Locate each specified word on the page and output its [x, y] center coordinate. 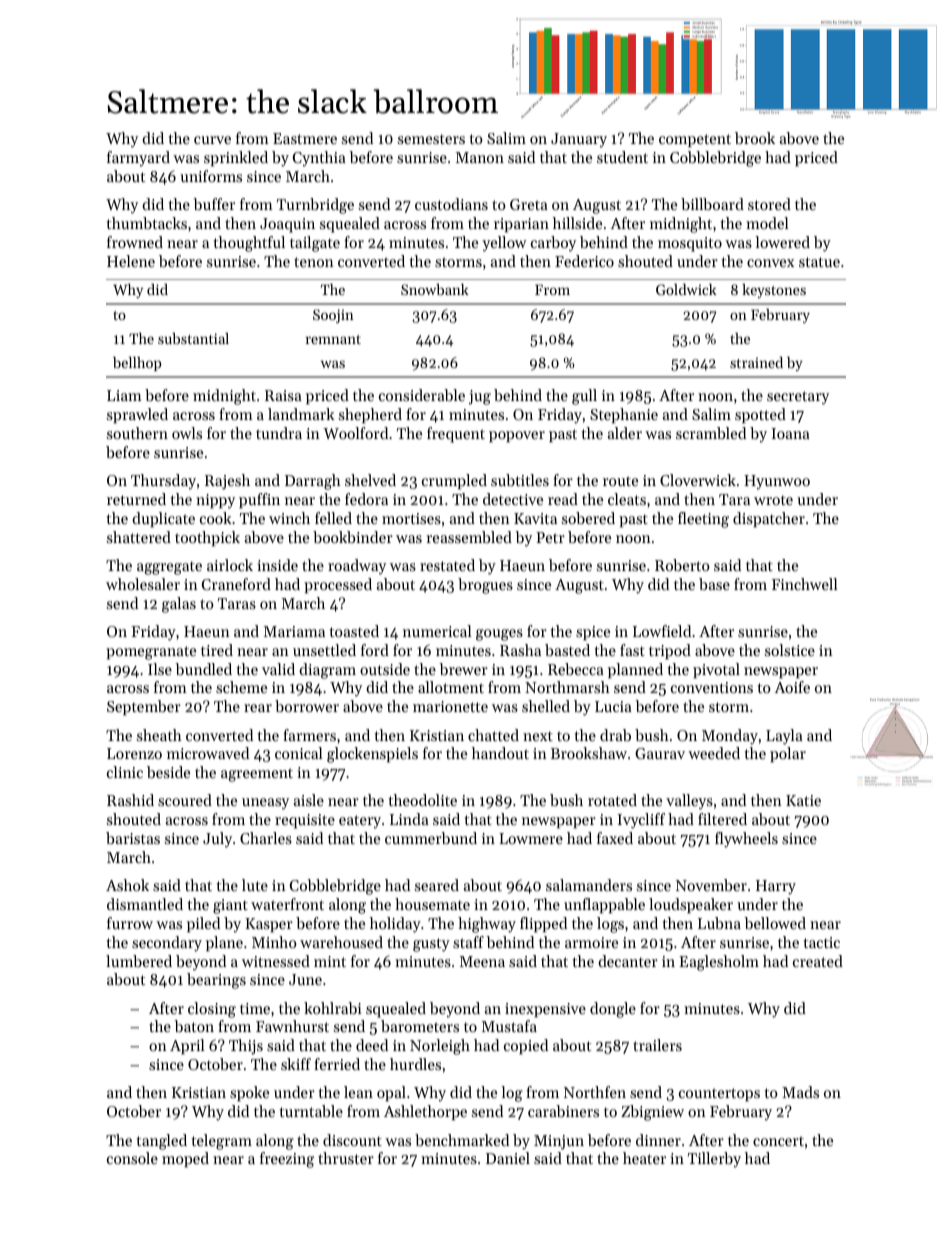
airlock [230, 565]
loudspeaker [691, 905]
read [563, 499]
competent [695, 140]
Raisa [283, 395]
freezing [287, 1160]
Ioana [791, 433]
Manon [480, 157]
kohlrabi [333, 1008]
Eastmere [305, 138]
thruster [346, 1158]
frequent [456, 435]
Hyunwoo [777, 482]
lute [255, 885]
